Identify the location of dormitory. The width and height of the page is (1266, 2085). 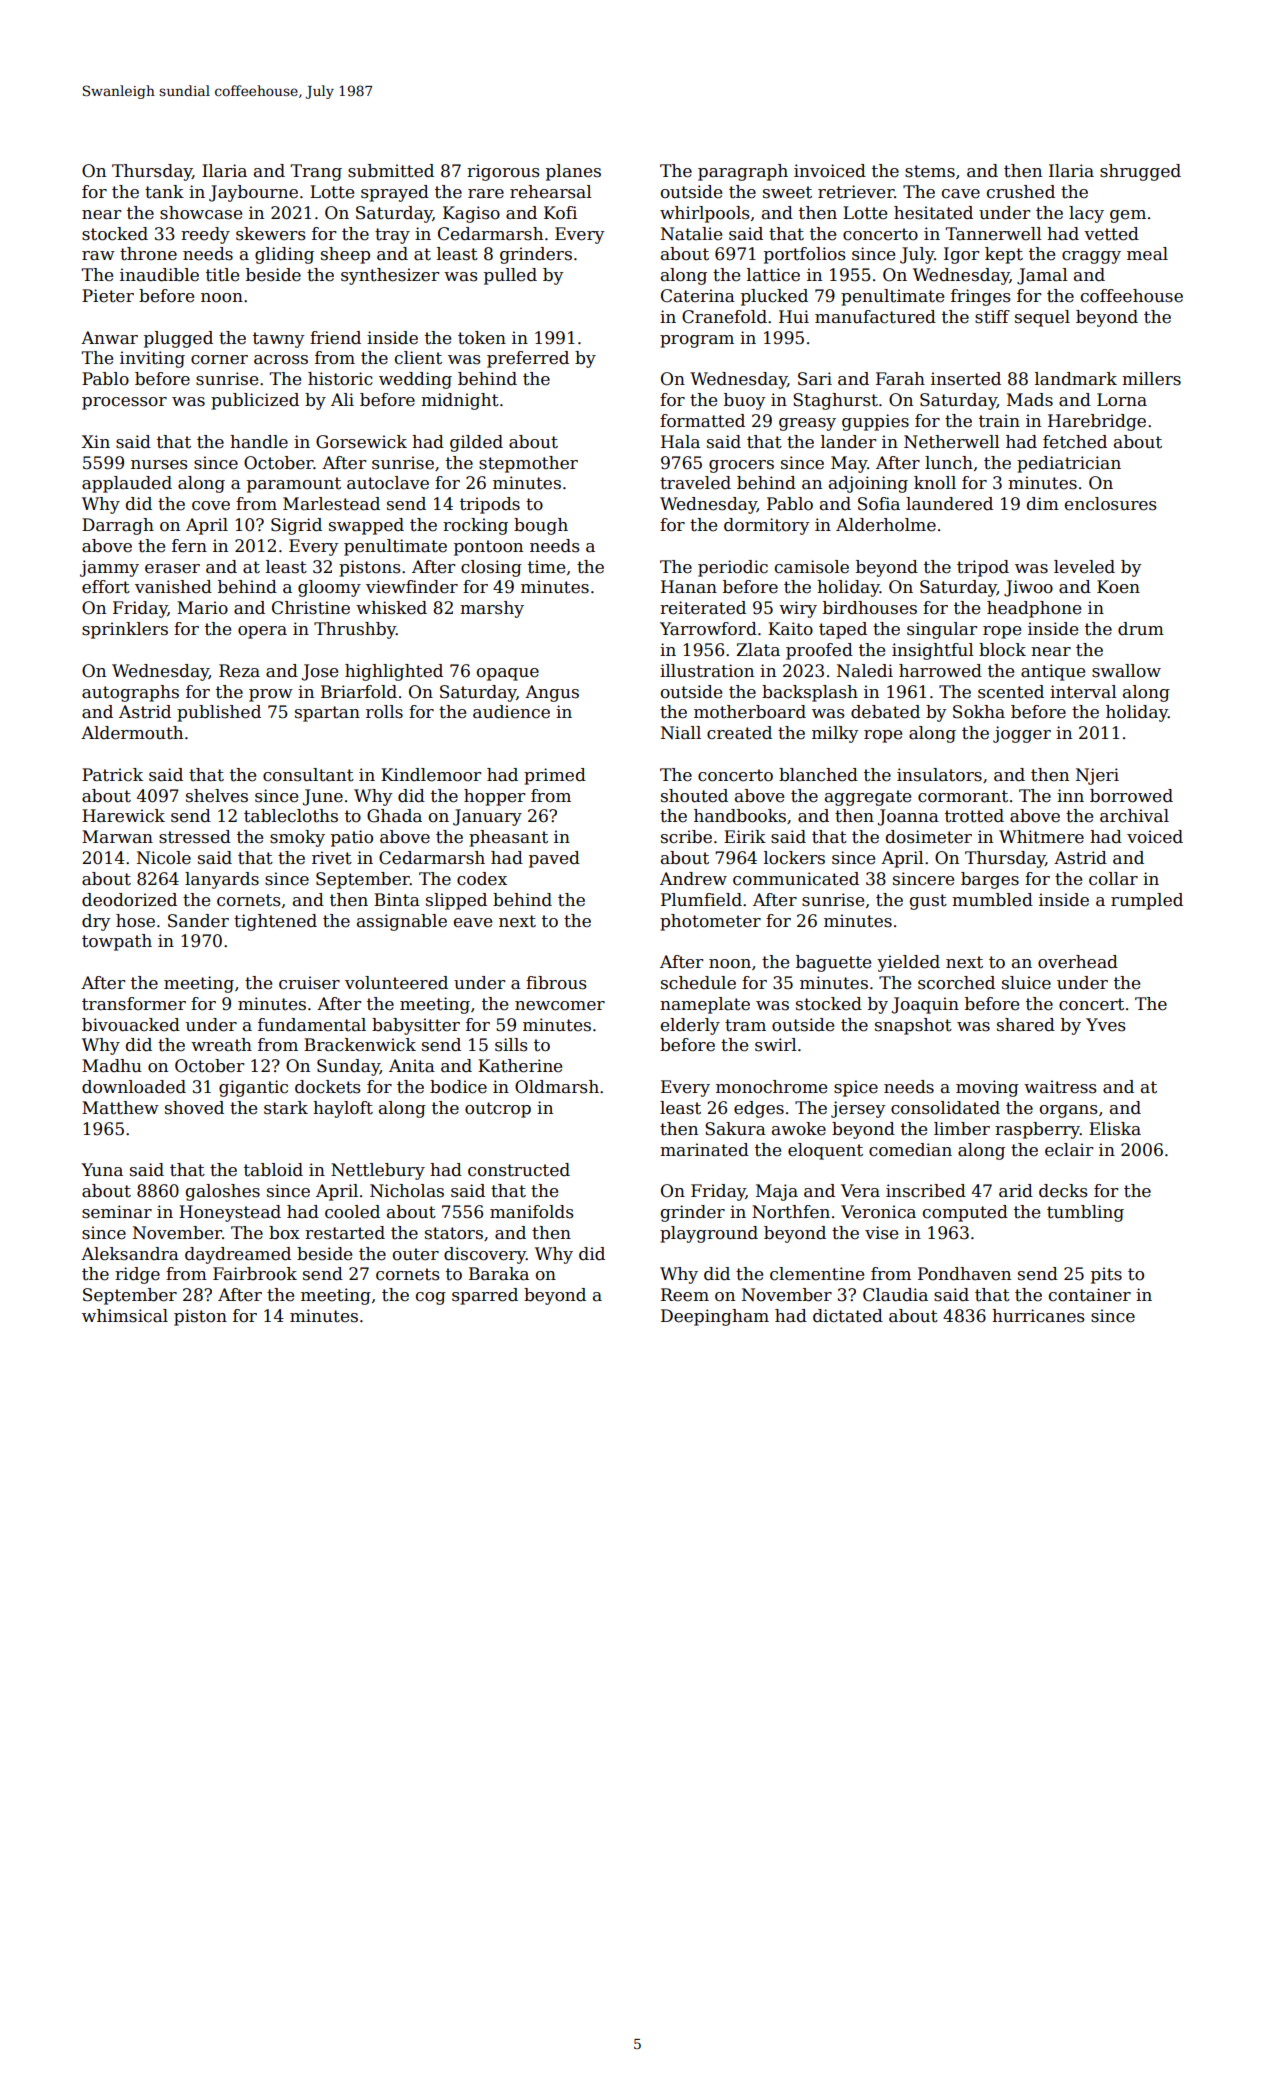
(767, 526).
